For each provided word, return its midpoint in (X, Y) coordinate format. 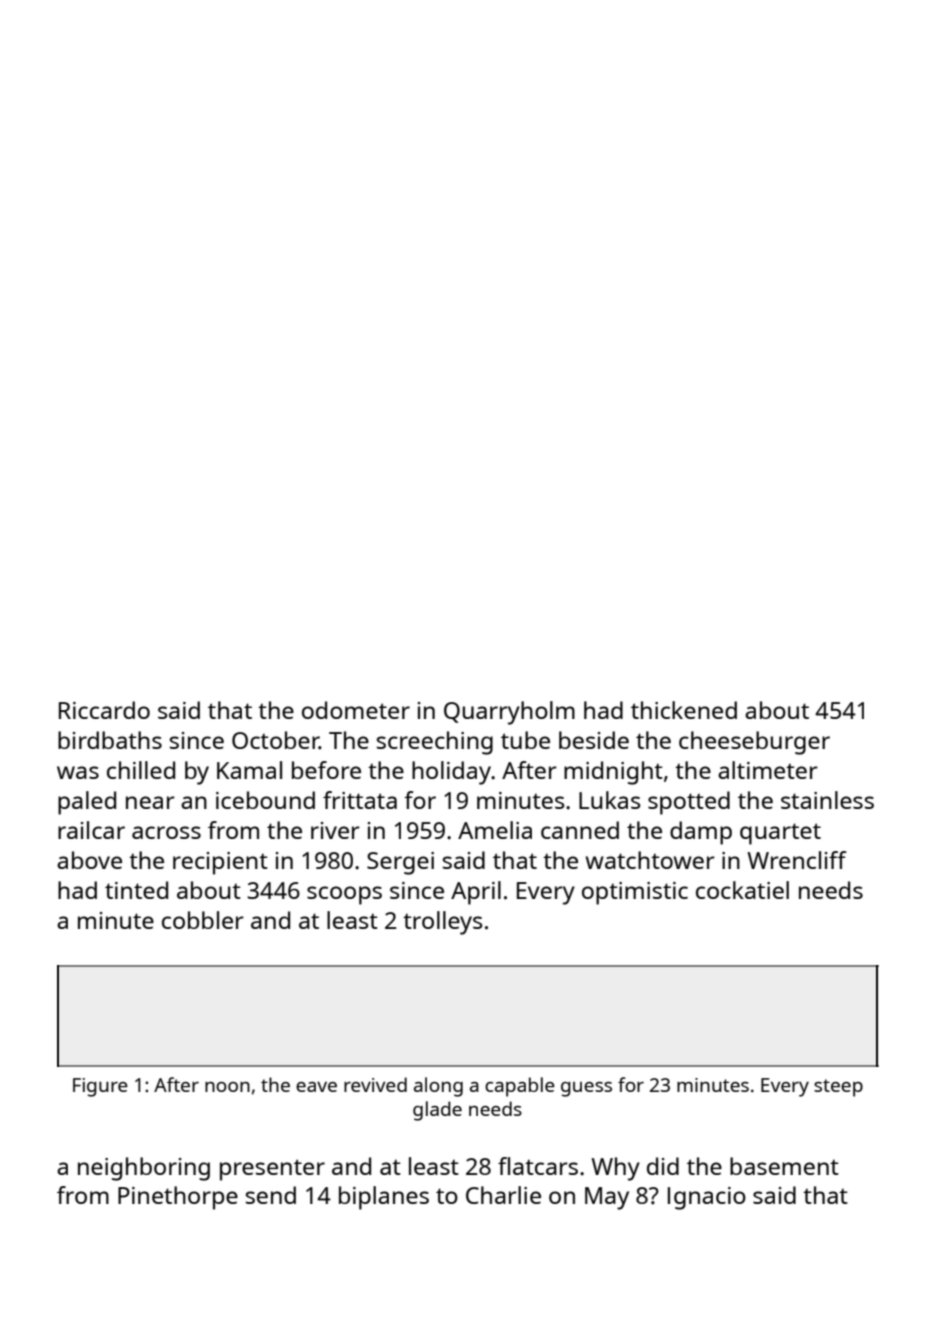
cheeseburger (754, 743)
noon (227, 1087)
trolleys (443, 923)
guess (586, 1089)
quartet (780, 834)
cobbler (203, 920)
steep (838, 1088)
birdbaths (110, 740)
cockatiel (742, 890)
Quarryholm (509, 713)
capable (520, 1087)
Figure (100, 1087)
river (335, 830)
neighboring (144, 1169)
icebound (265, 800)
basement (784, 1166)
